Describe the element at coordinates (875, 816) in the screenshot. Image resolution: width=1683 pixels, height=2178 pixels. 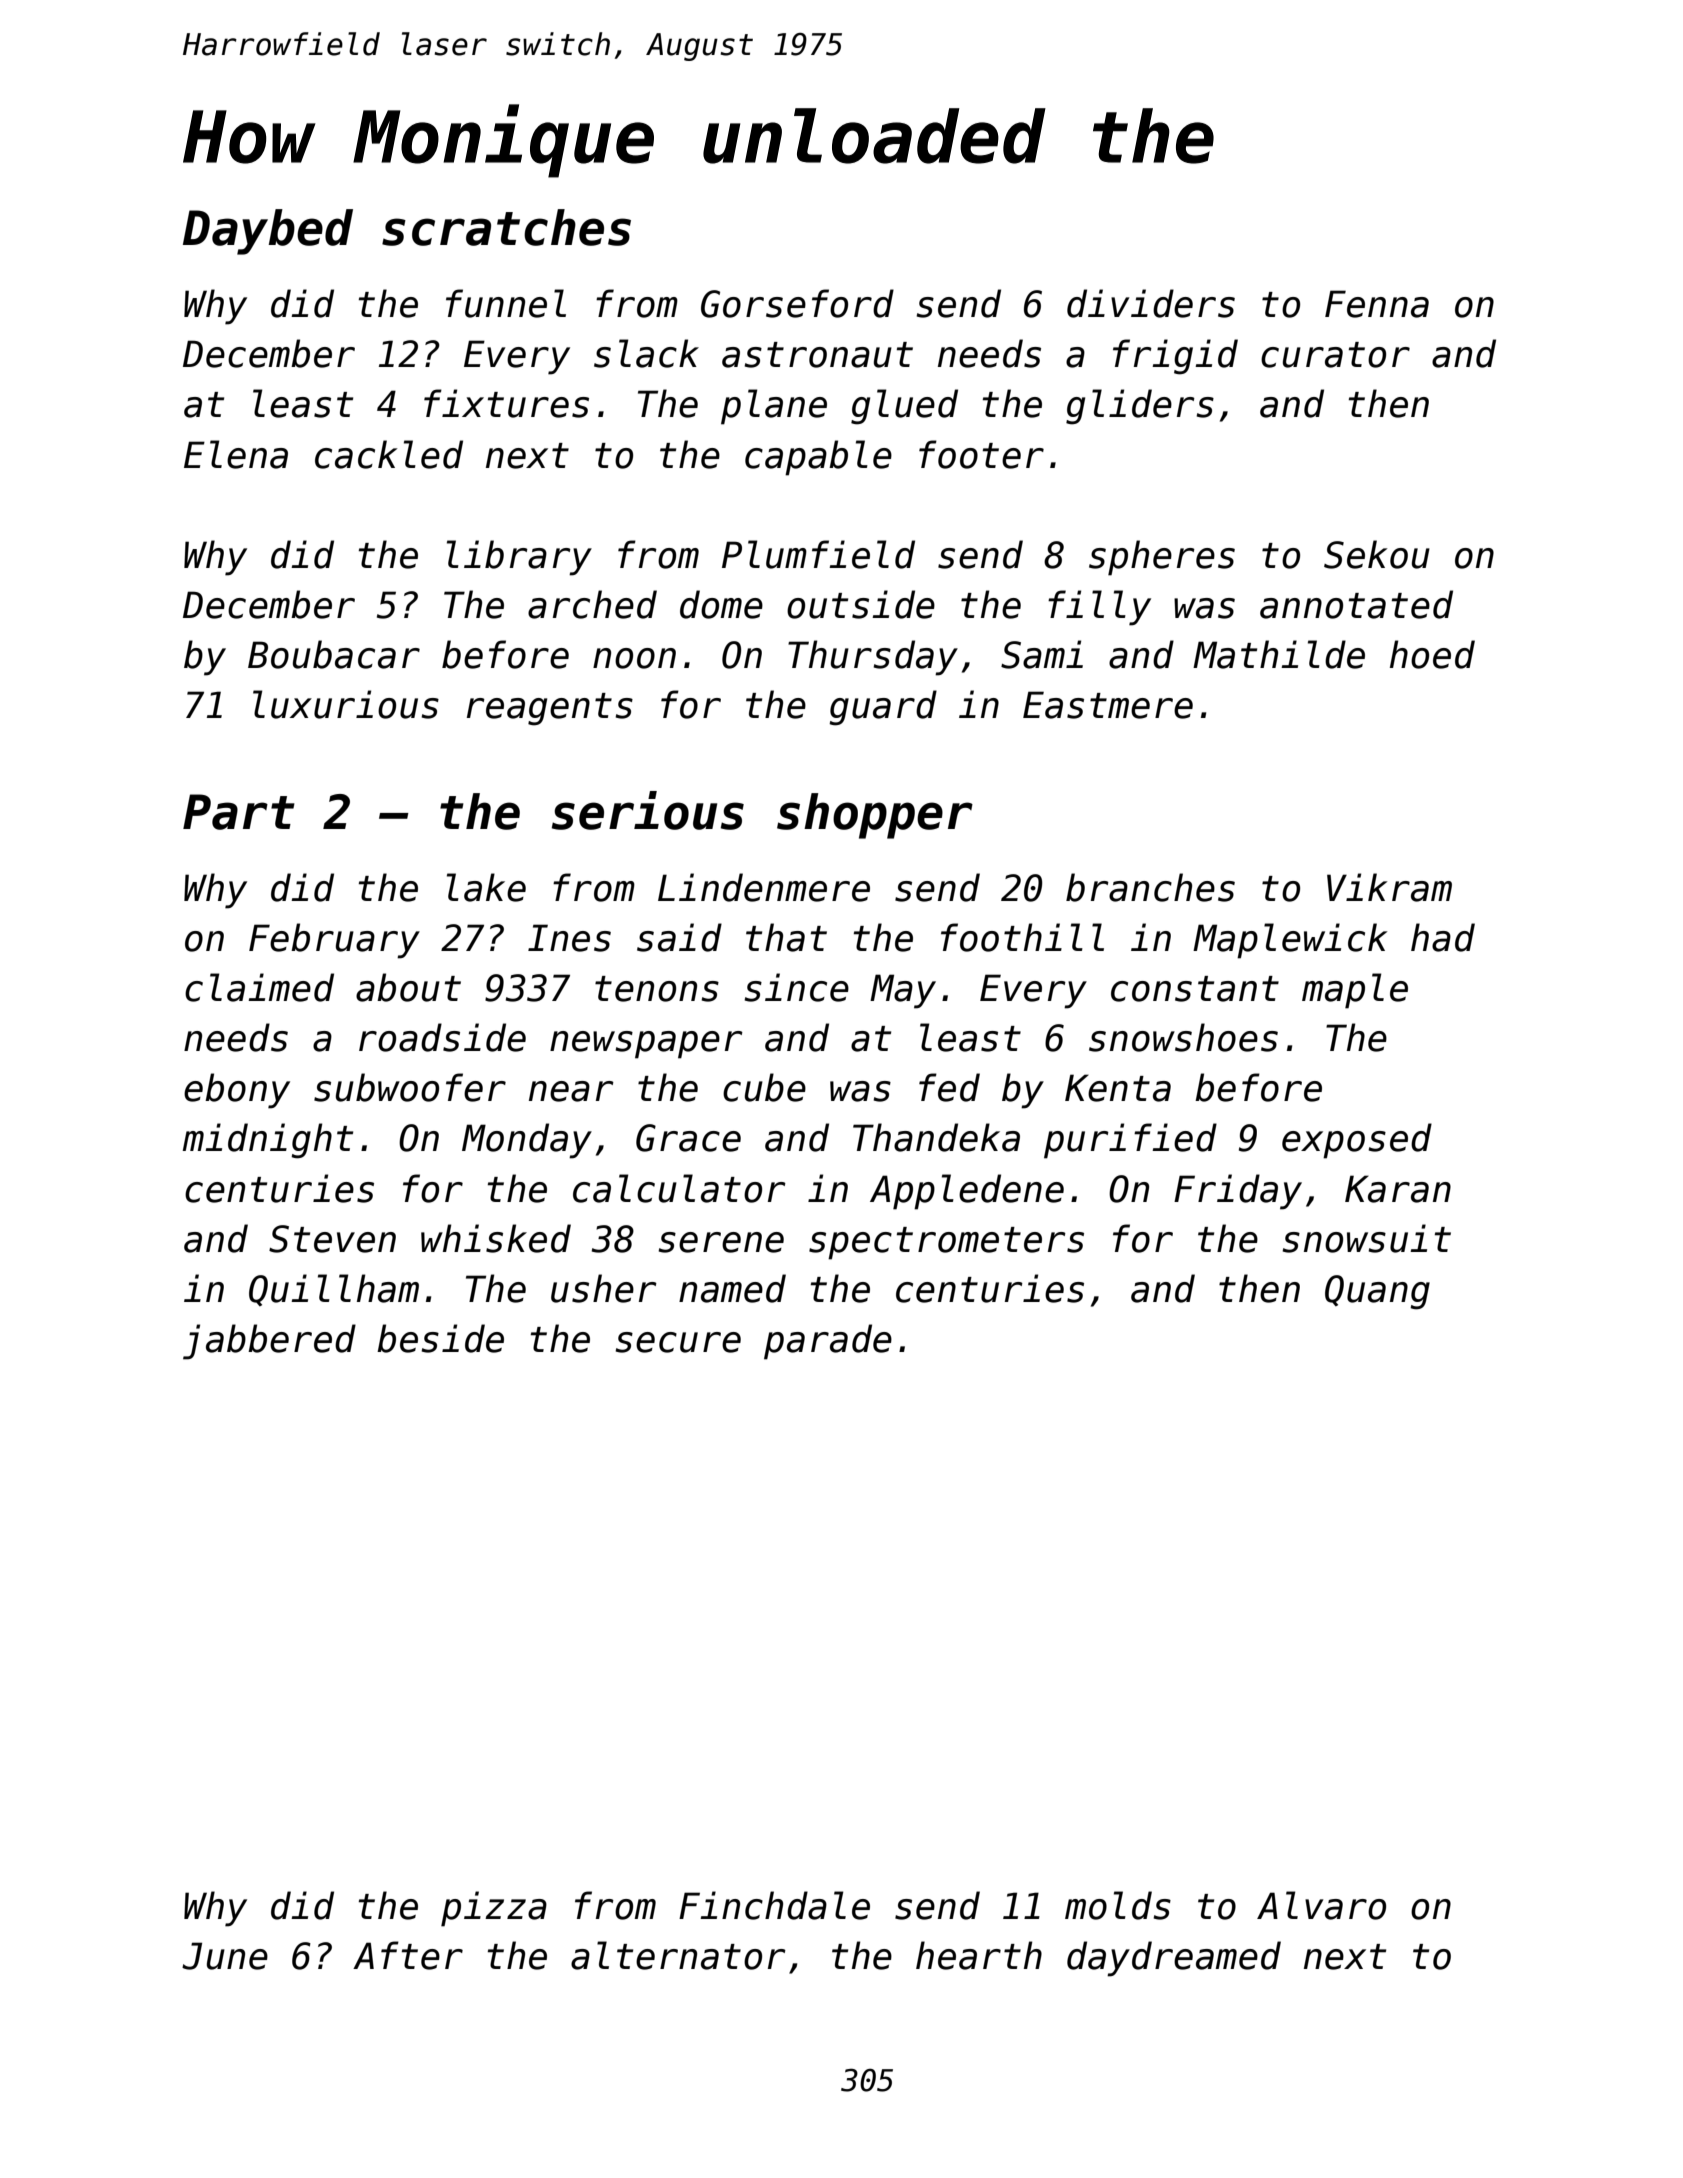
I see `shopper` at that location.
